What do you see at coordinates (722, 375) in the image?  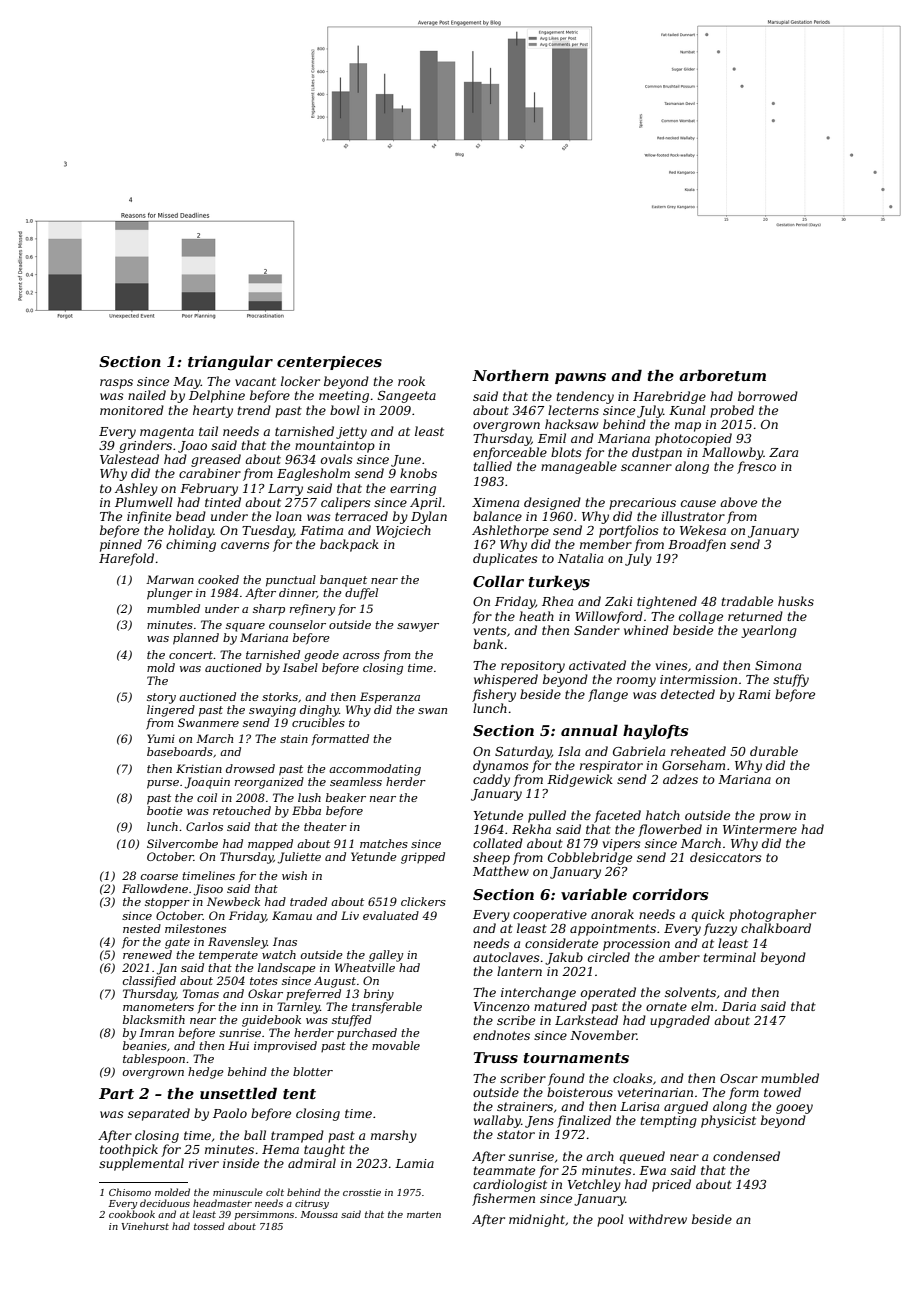 I see `arboretum` at bounding box center [722, 375].
